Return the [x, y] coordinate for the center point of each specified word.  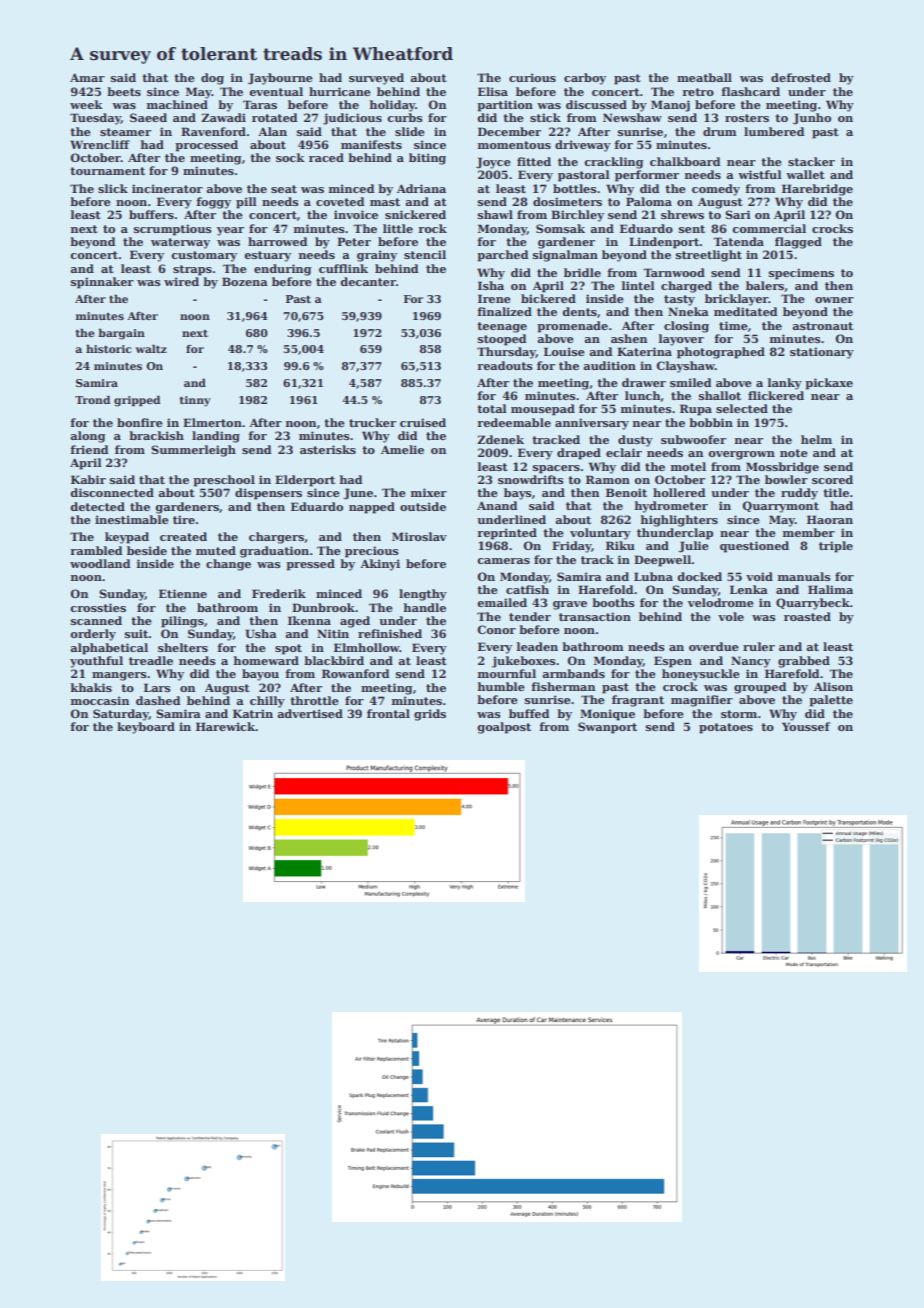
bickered [548, 298]
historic [108, 349]
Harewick [225, 726]
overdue [714, 646]
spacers [556, 469]
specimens [801, 274]
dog [212, 79]
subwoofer [693, 439]
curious [532, 77]
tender [530, 616]
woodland [100, 563]
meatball [704, 77]
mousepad [543, 410]
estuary [267, 256]
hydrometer [671, 507]
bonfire [140, 422]
